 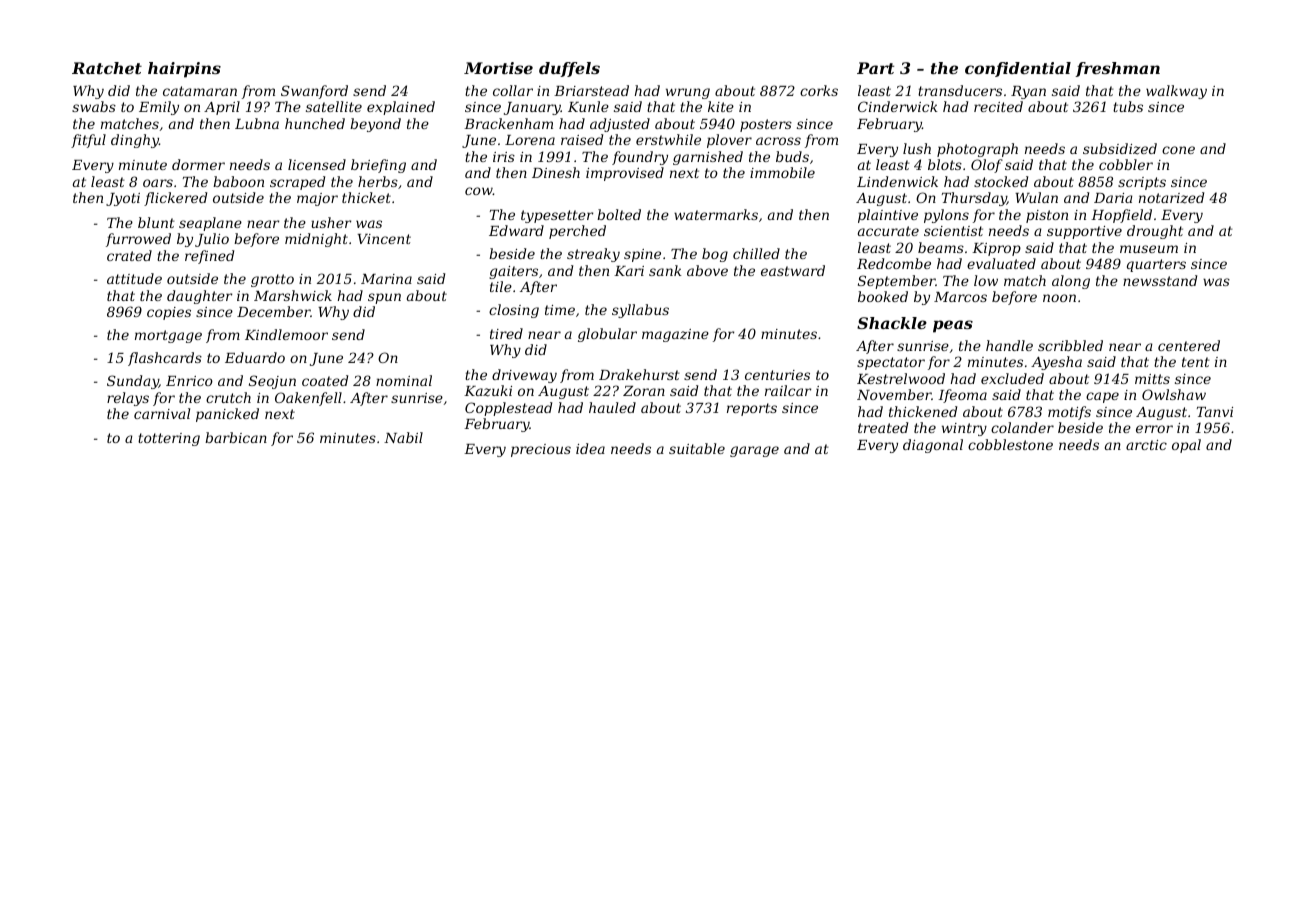 I want to click on supportive, so click(x=1084, y=232).
